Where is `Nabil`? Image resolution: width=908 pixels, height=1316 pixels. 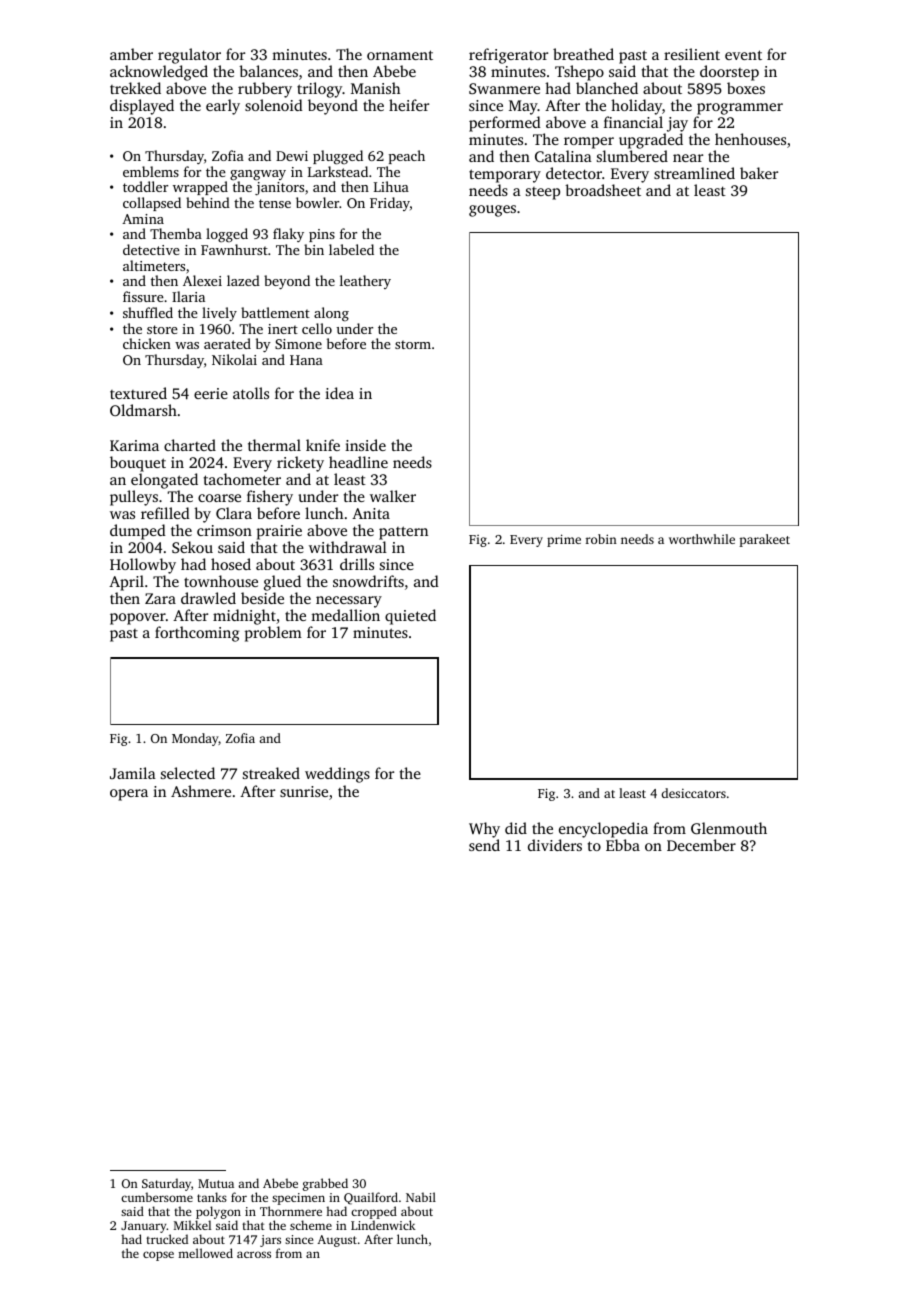
Nabil is located at coordinates (421, 1197).
